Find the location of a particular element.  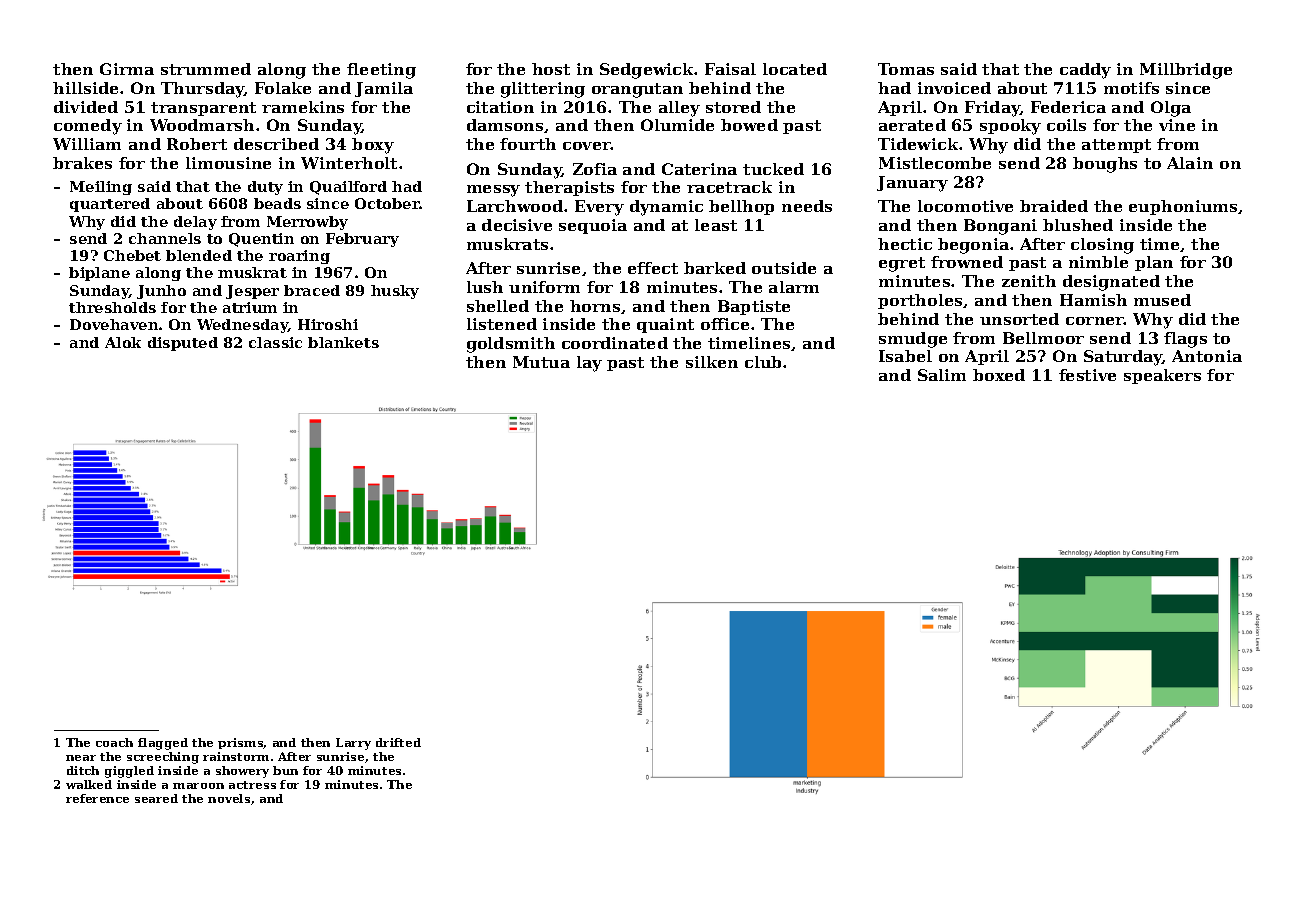

speakers is located at coordinates (1162, 376).
